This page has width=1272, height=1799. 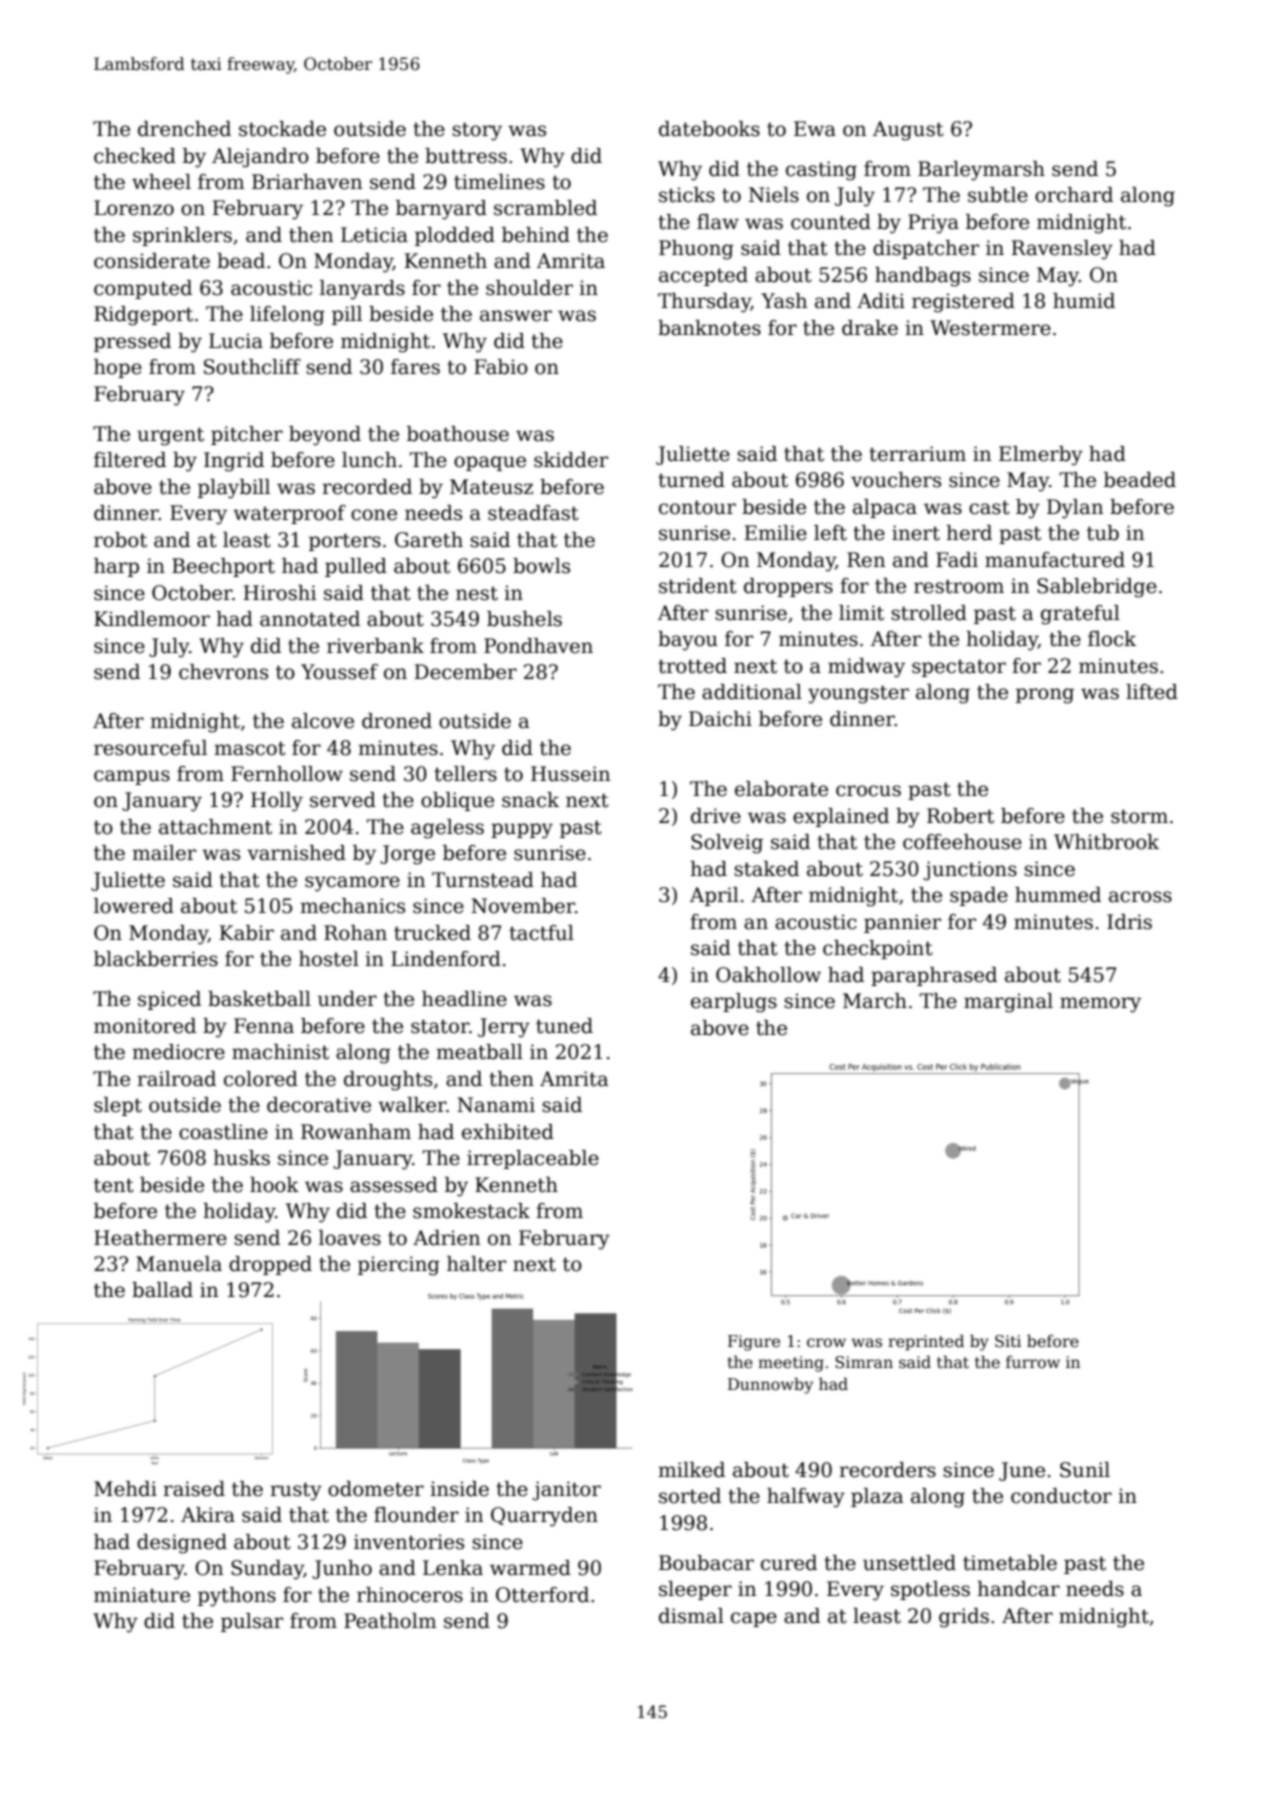 I want to click on banknotes, so click(x=709, y=328).
